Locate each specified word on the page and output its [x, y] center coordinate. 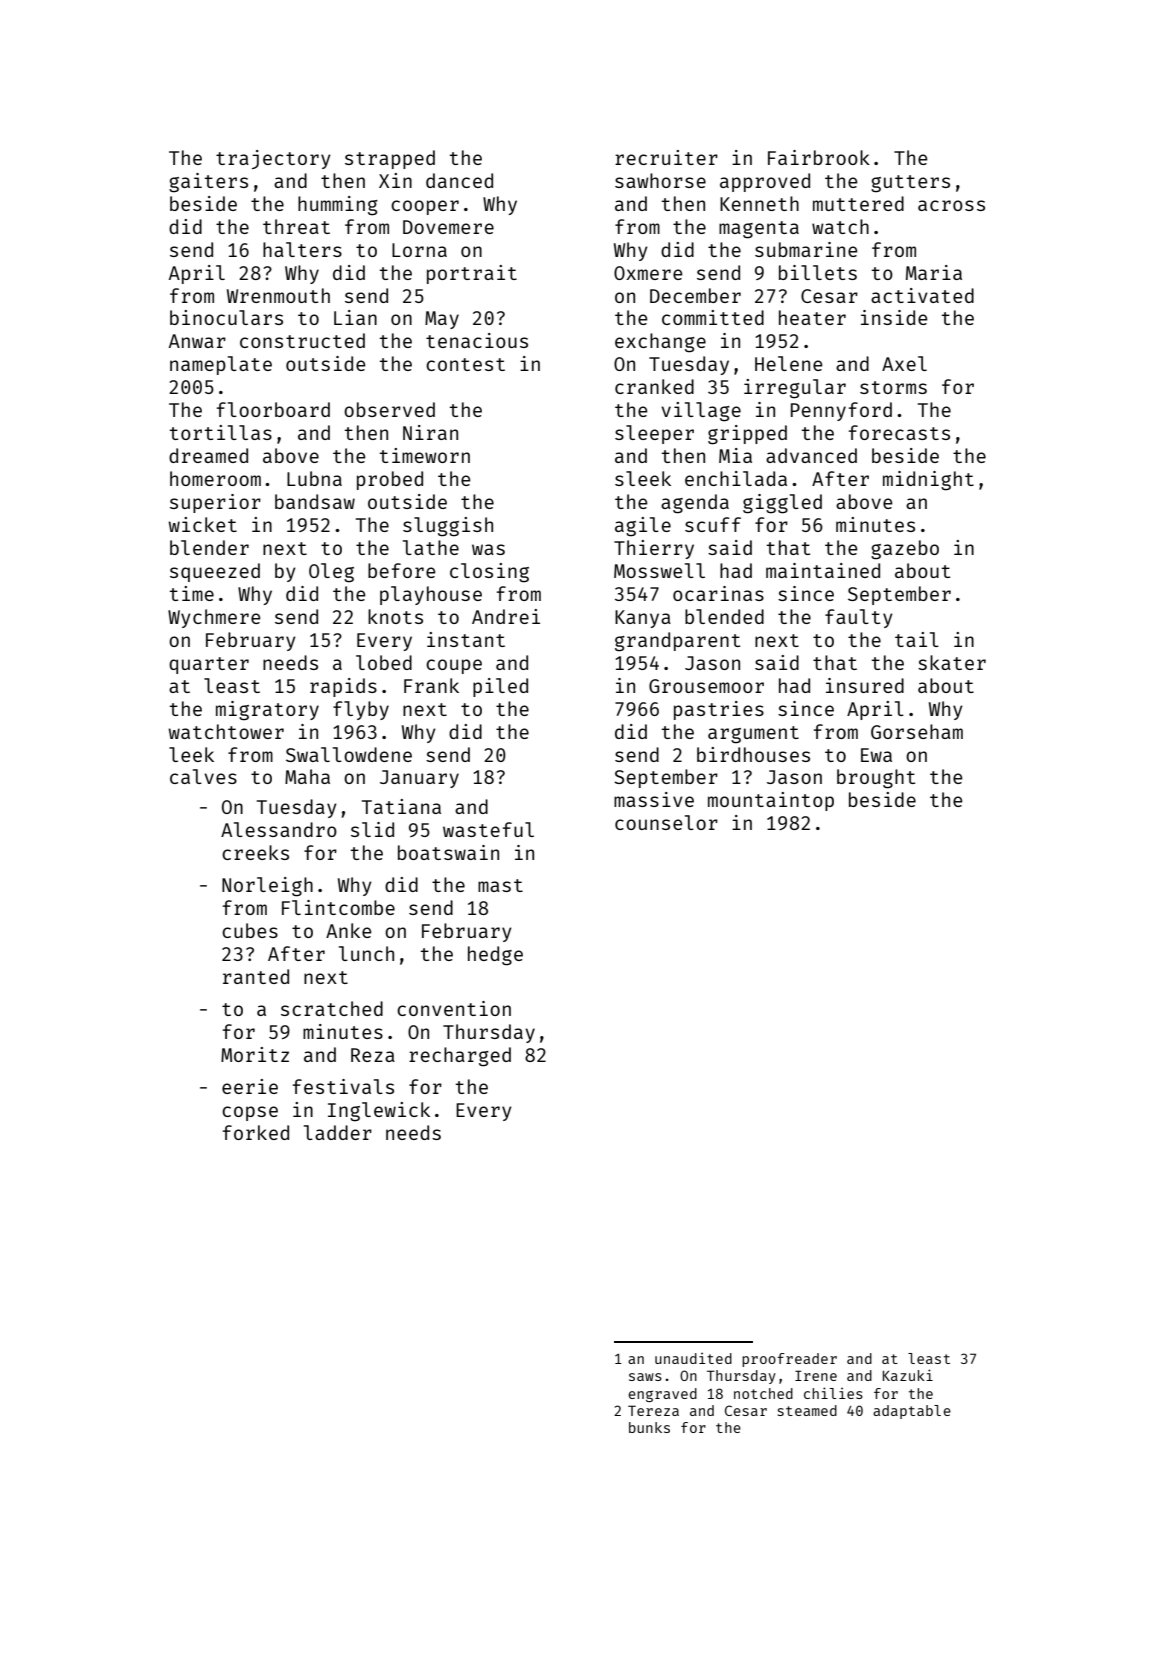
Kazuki [908, 1375]
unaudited [693, 1358]
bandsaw [315, 501]
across [951, 205]
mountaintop [771, 801]
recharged [460, 1057]
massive [654, 799]
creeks [255, 852]
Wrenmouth [278, 295]
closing [489, 573]
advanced [811, 455]
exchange [660, 343]
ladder [338, 1132]
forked [256, 1132]
